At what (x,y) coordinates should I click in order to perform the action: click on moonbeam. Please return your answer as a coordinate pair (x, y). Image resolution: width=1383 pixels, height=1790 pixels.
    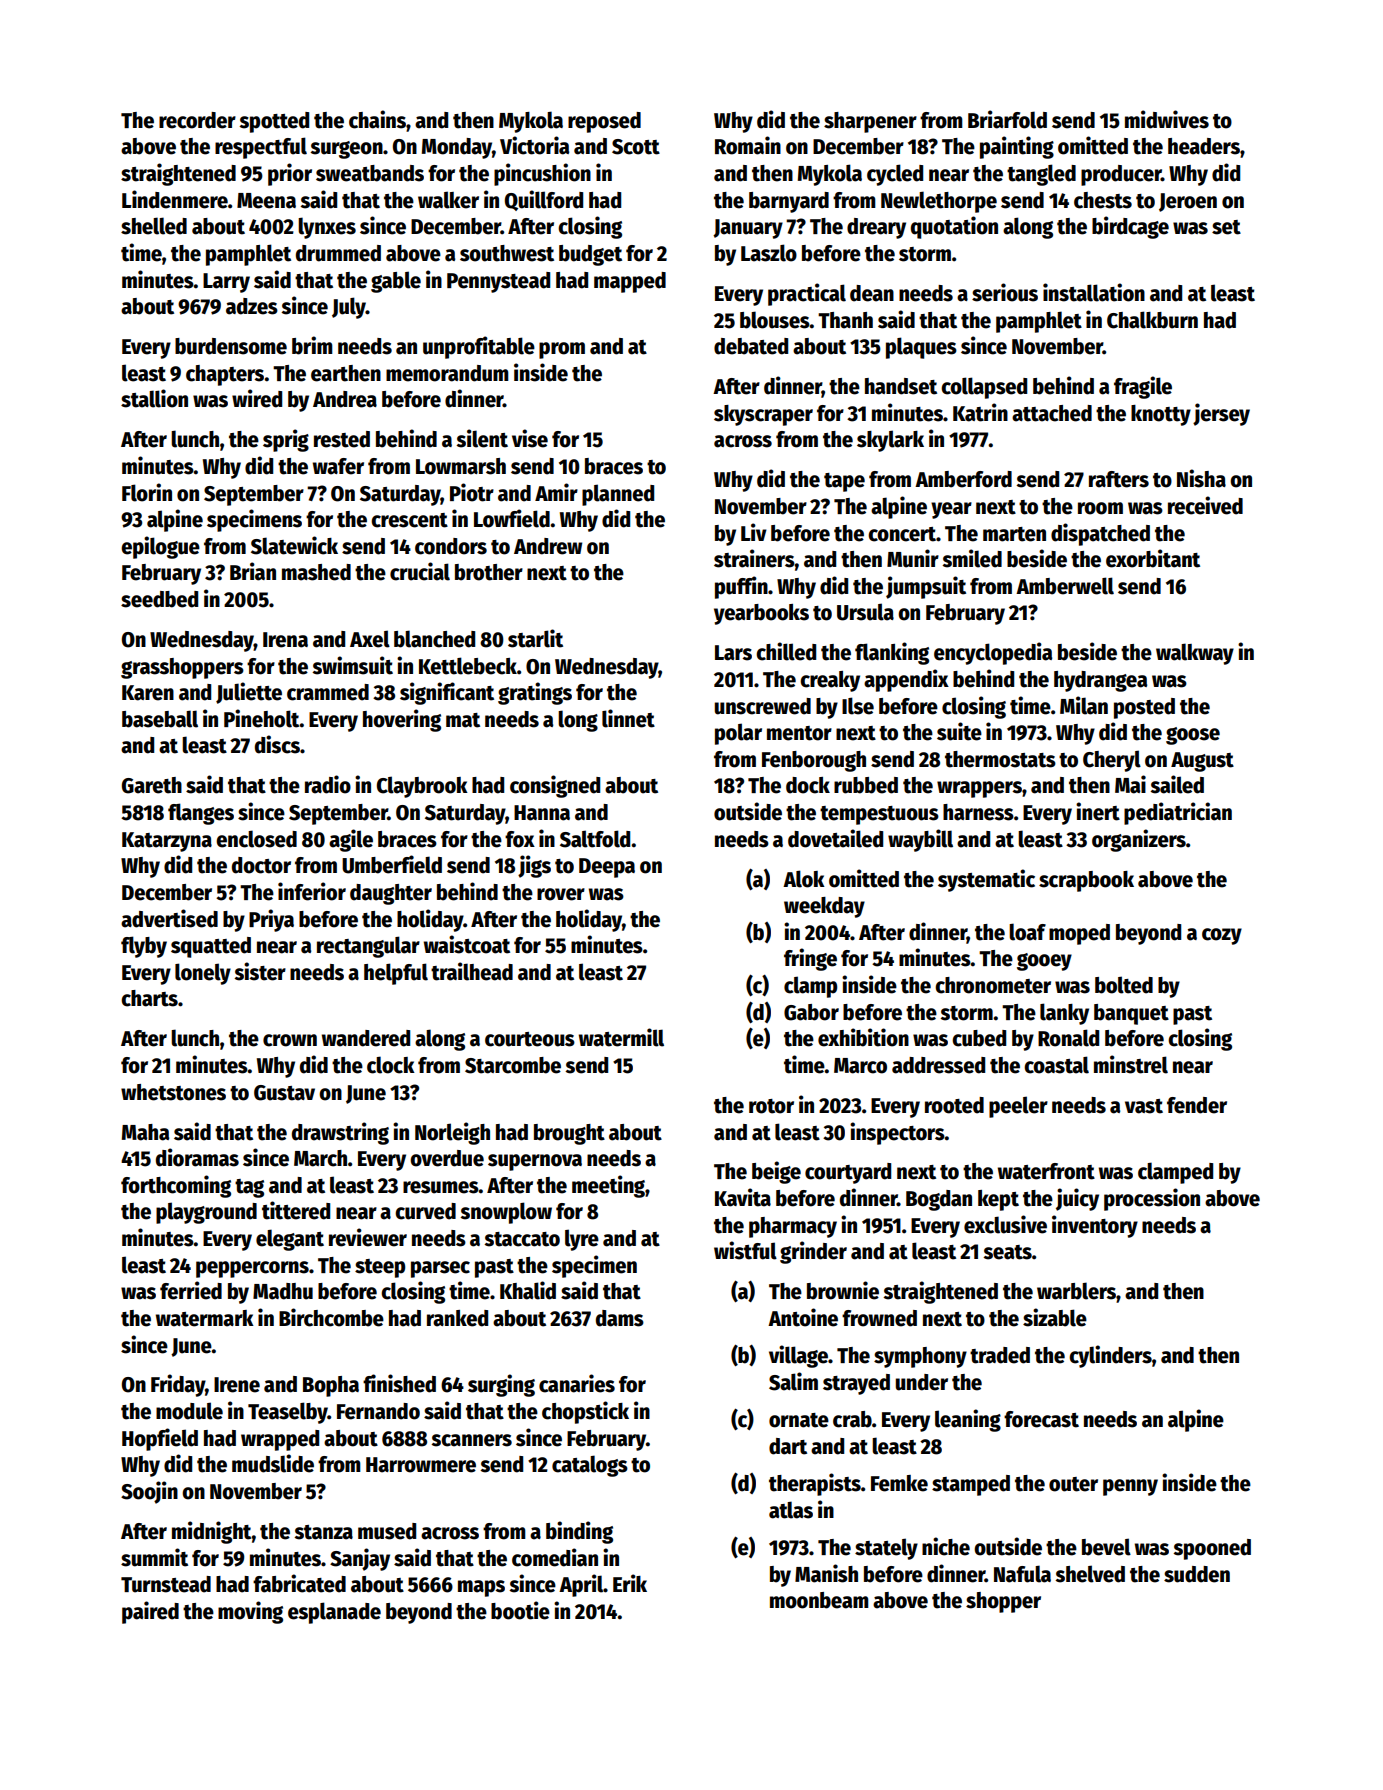
    Looking at the image, I should click on (819, 1600).
